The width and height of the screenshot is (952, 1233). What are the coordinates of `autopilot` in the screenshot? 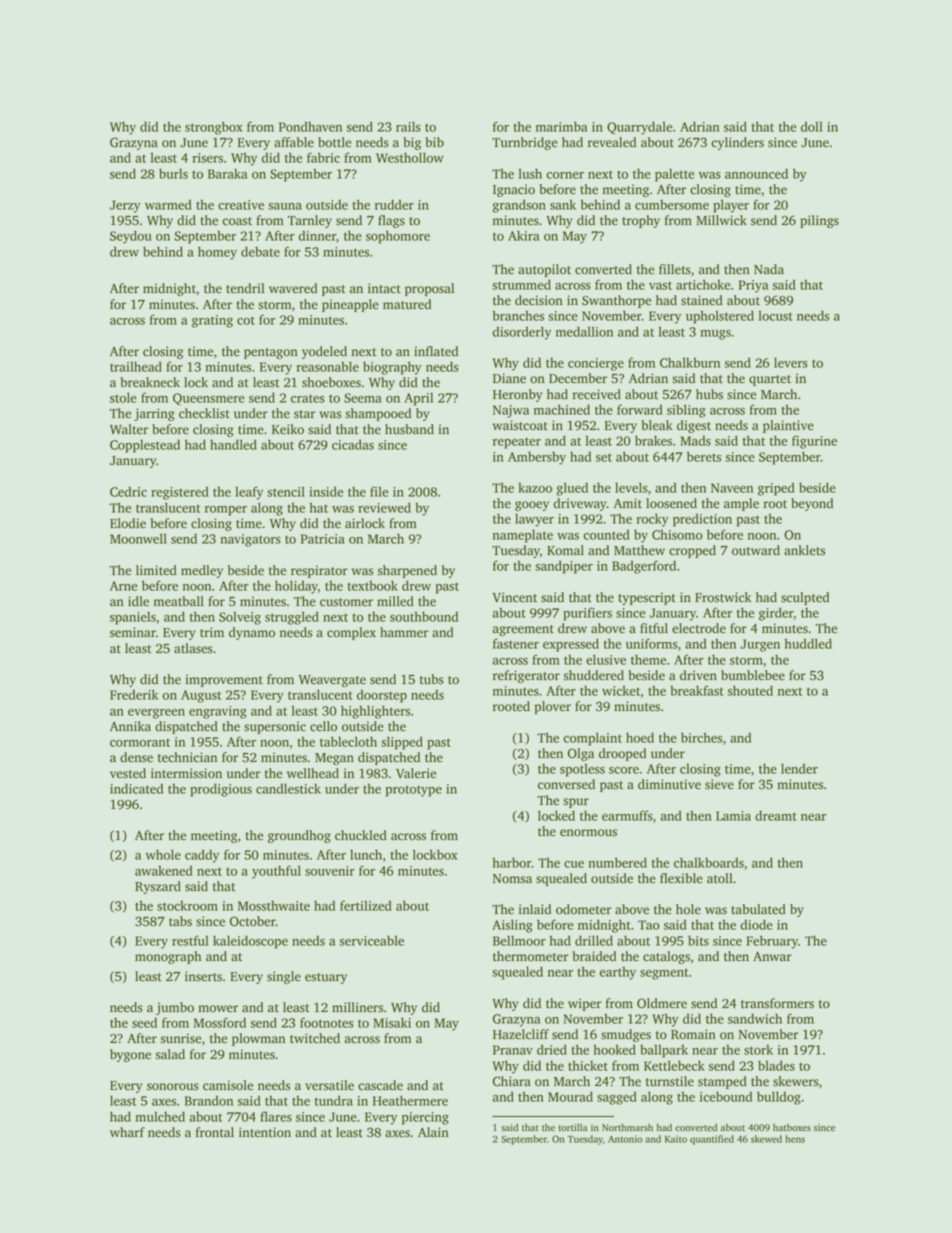 It's located at (544, 270).
